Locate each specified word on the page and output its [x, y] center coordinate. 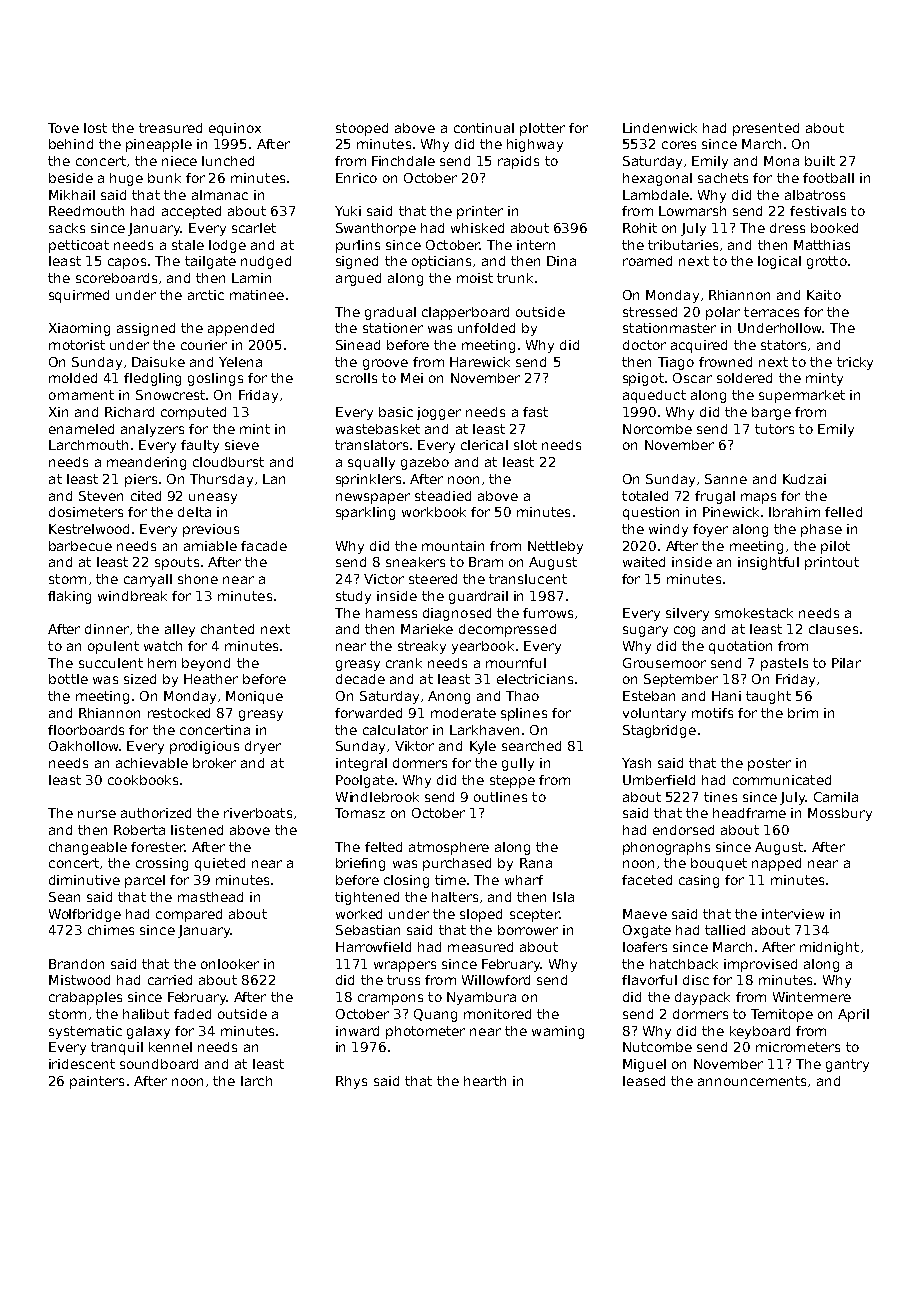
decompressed [507, 630]
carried [170, 980]
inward [357, 1031]
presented [766, 129]
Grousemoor [664, 663]
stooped [362, 129]
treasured [170, 128]
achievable [152, 763]
